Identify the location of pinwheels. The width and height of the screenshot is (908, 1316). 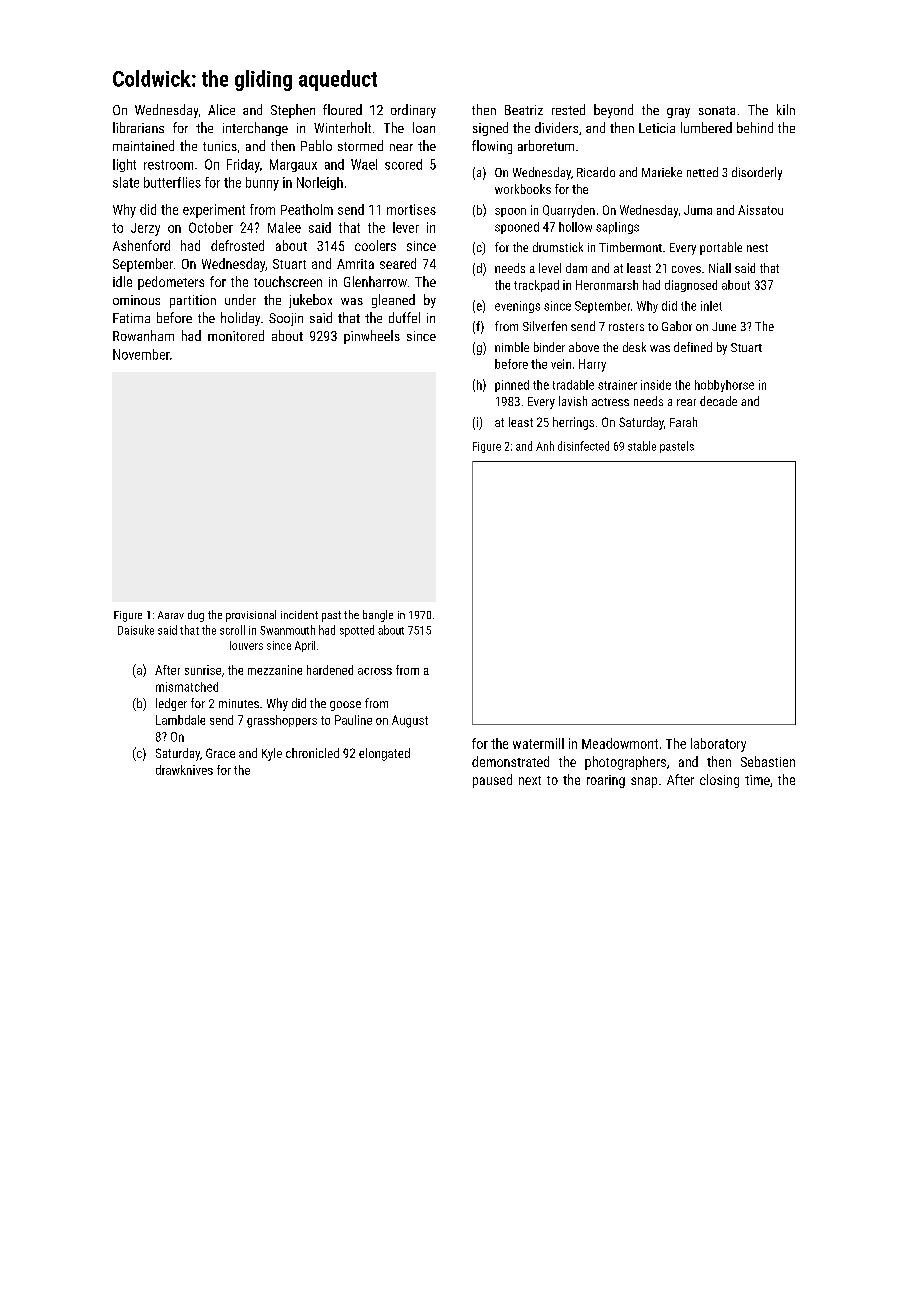
(372, 337).
